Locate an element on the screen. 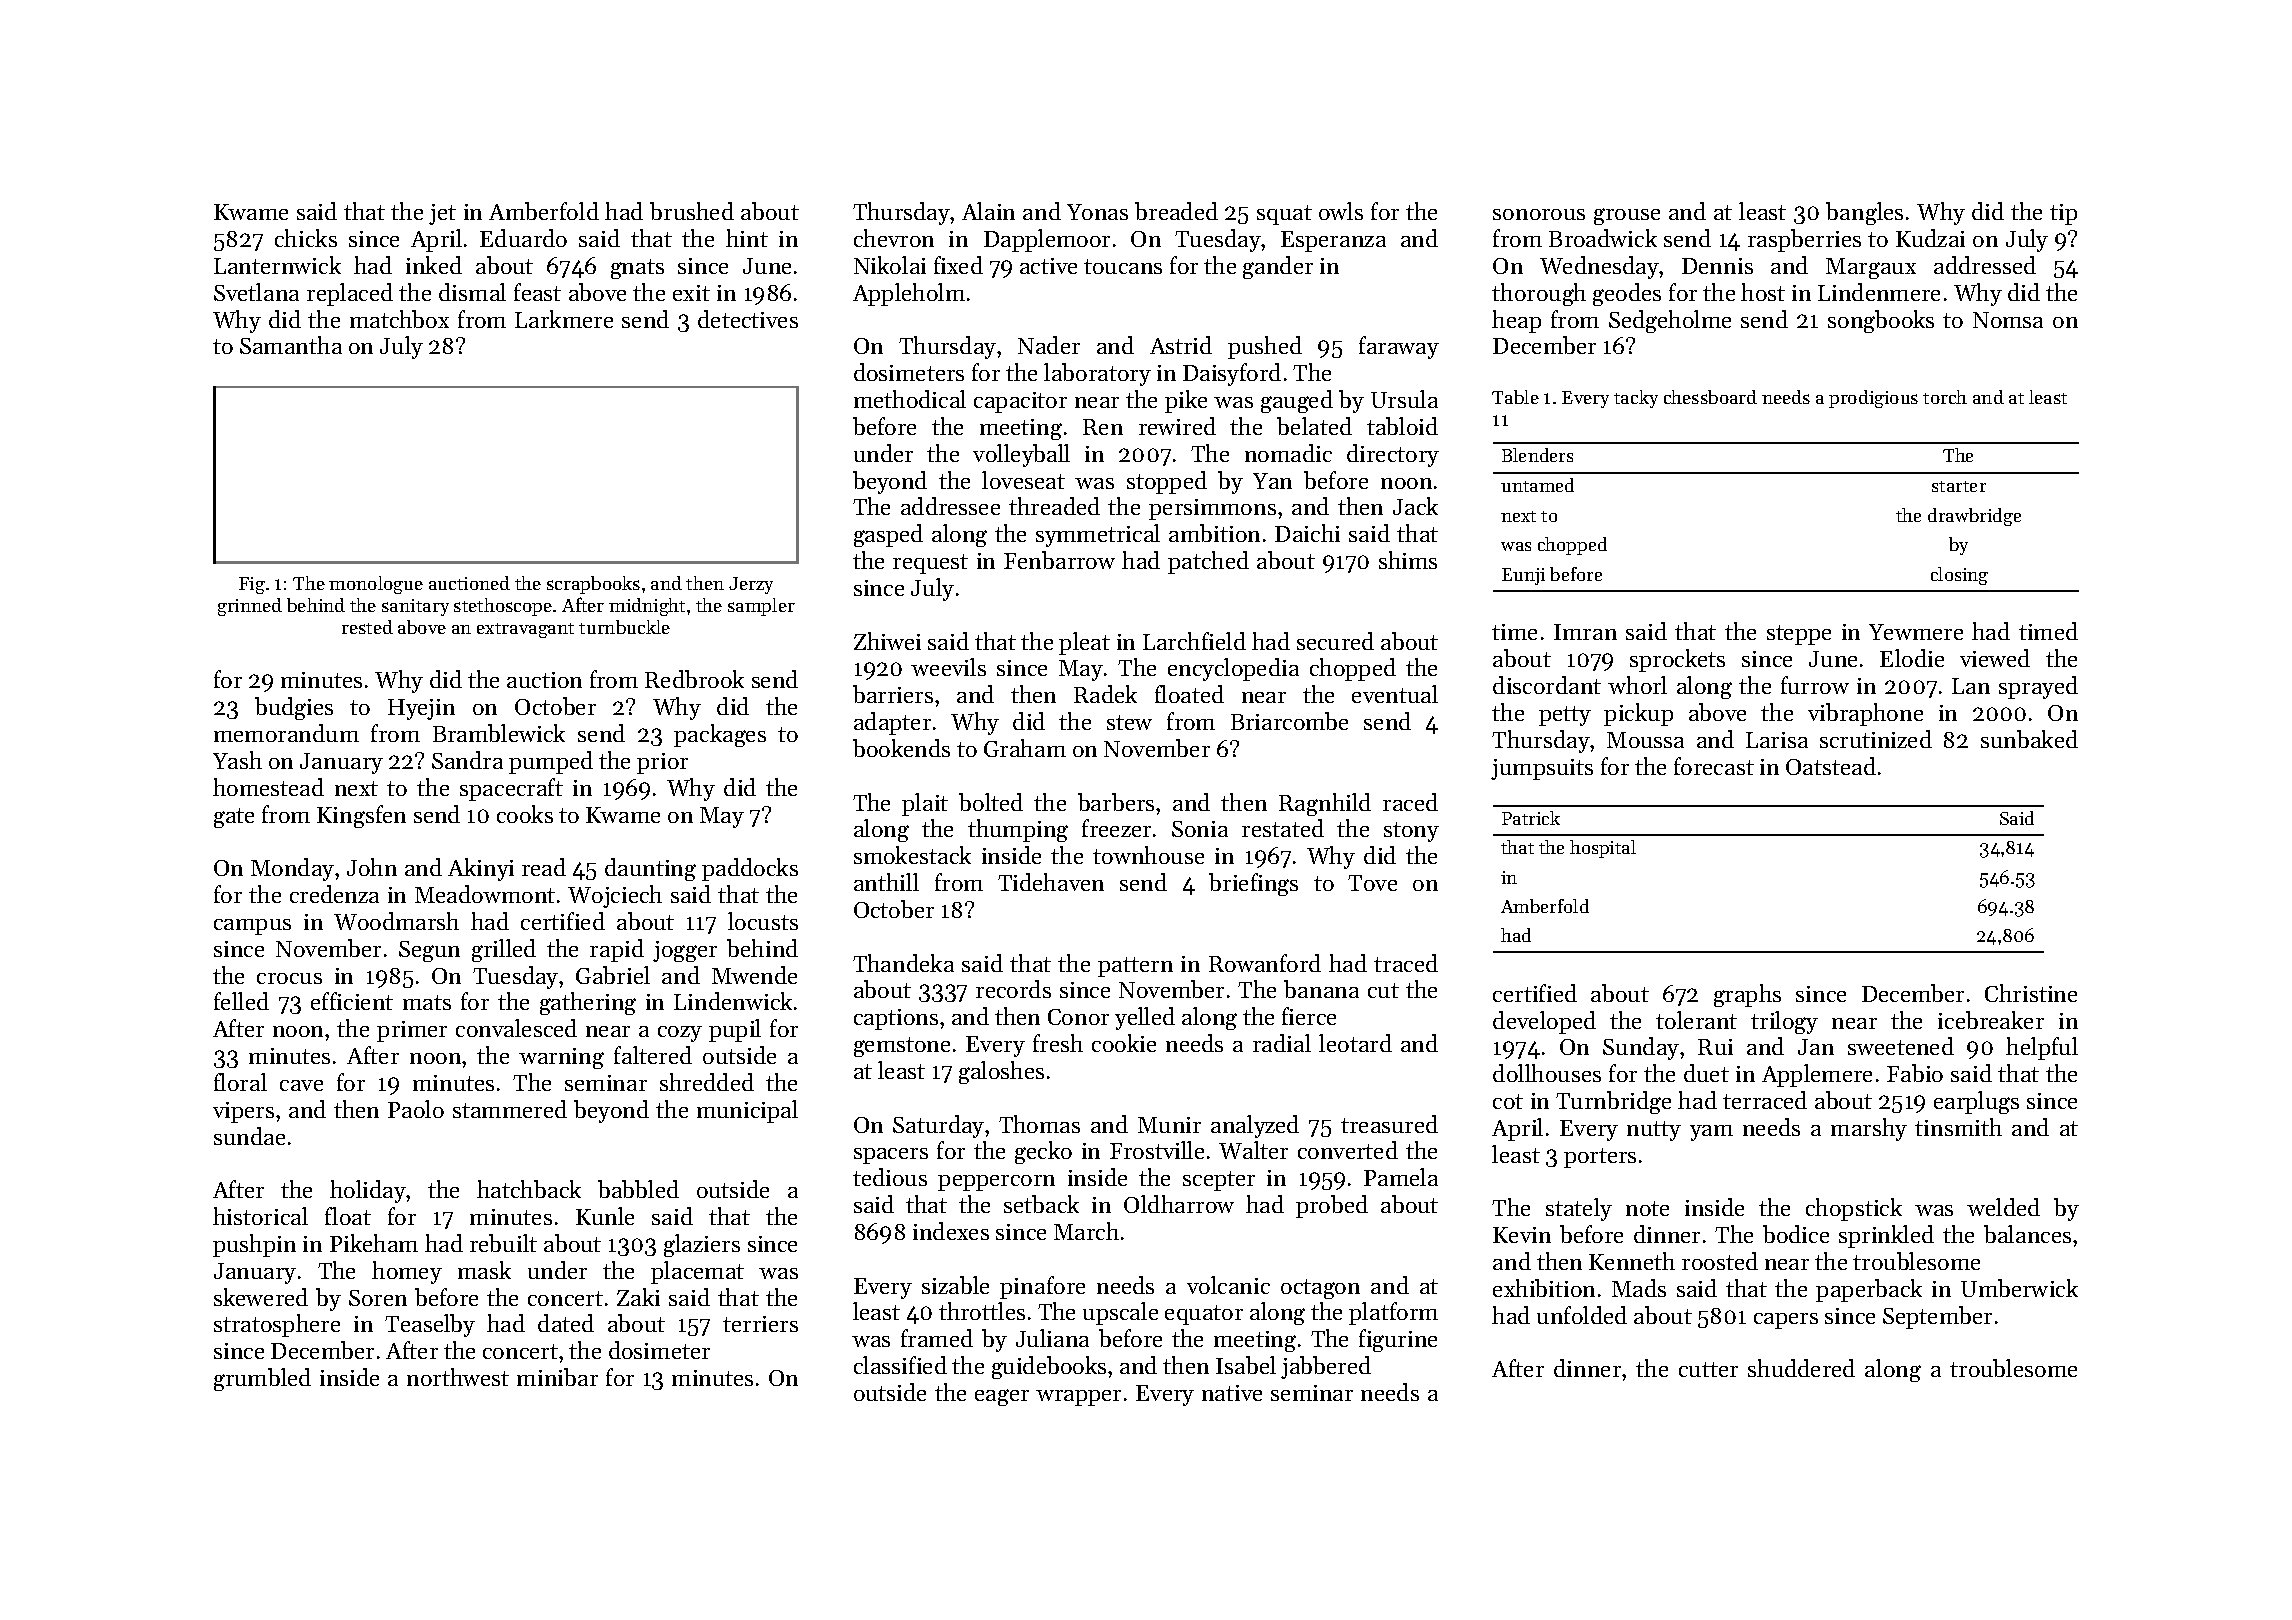  Samantha is located at coordinates (291, 345).
